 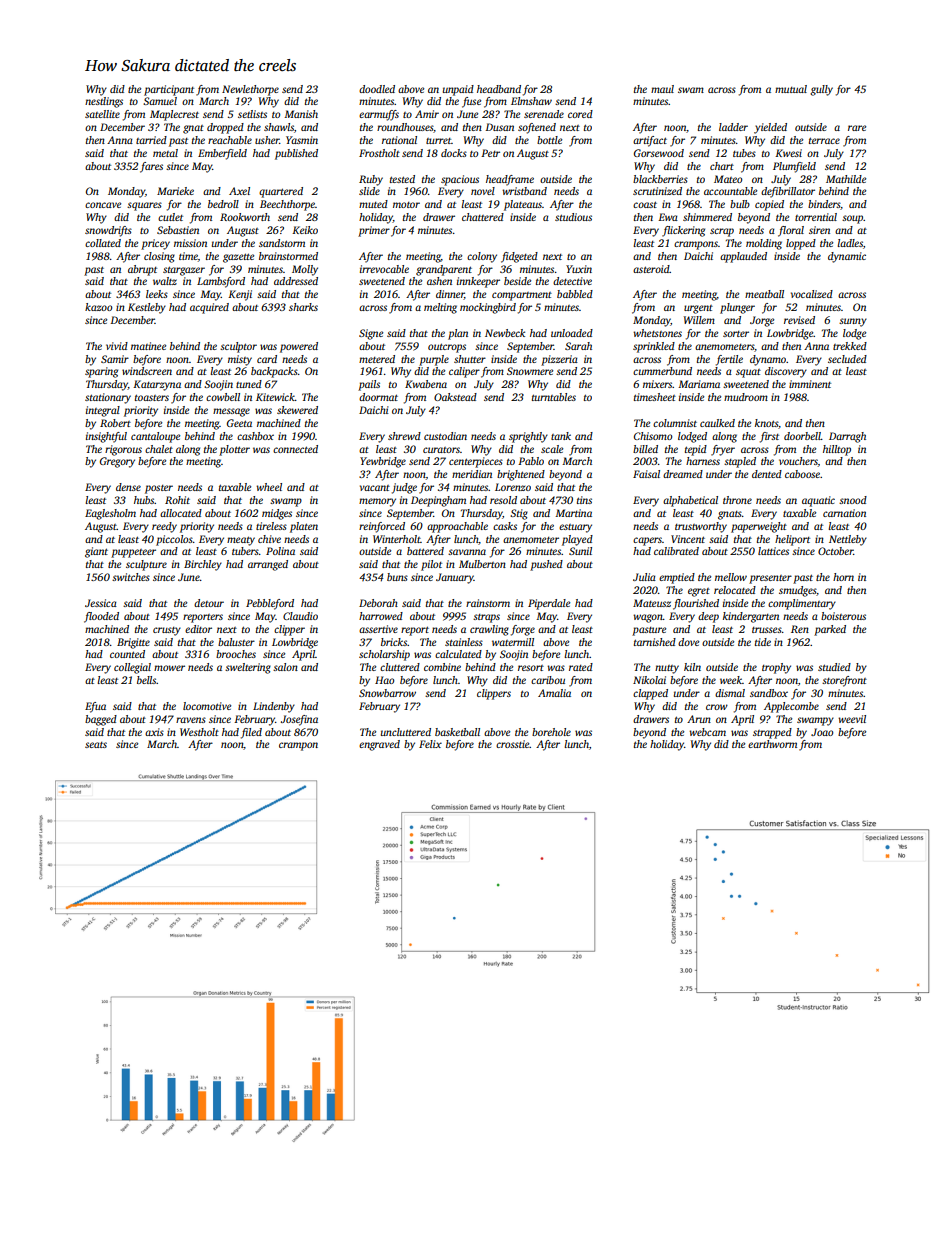 I want to click on custodian, so click(x=445, y=436).
